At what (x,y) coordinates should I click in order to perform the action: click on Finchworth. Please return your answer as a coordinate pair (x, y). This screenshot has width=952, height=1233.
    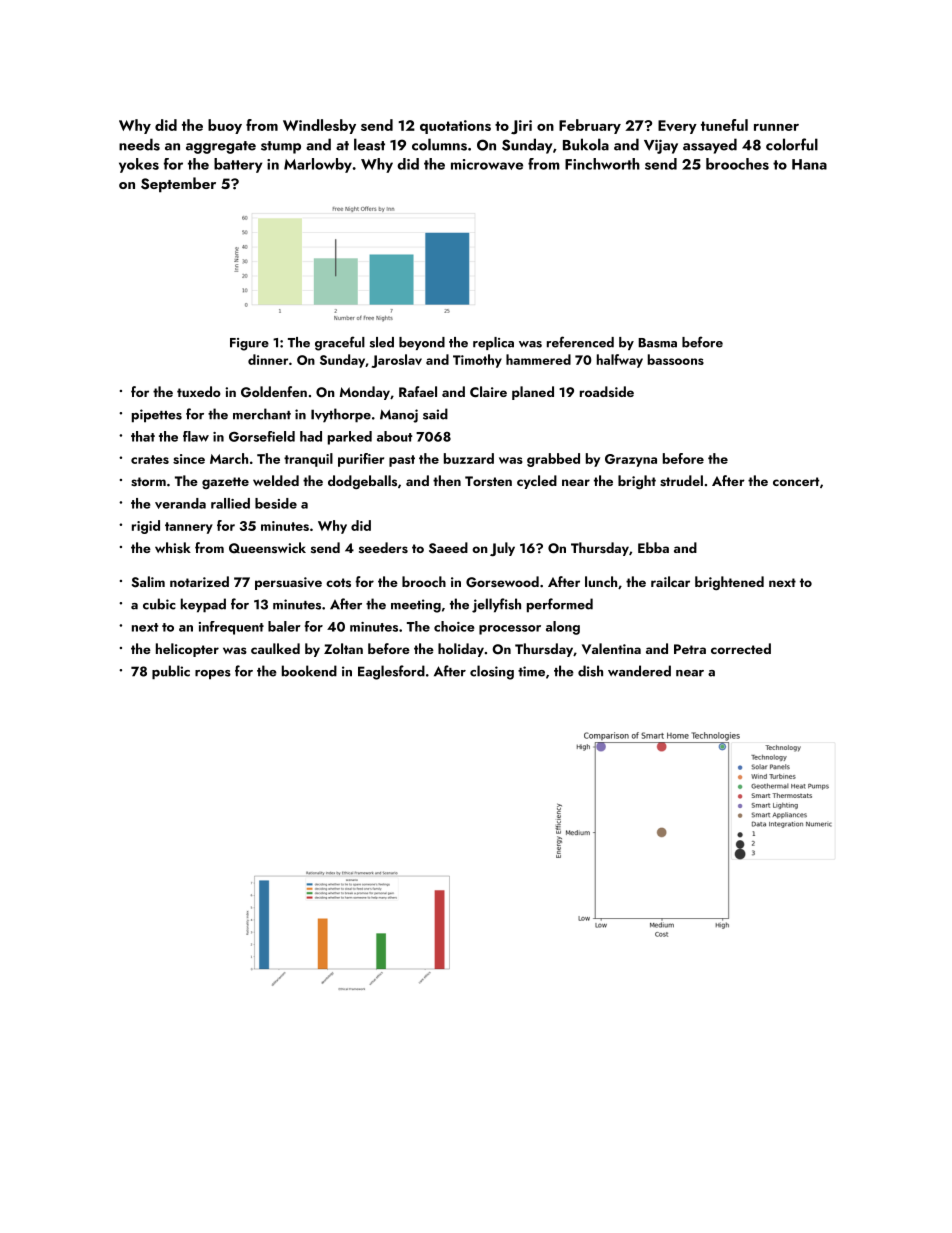
    Looking at the image, I should click on (602, 164).
